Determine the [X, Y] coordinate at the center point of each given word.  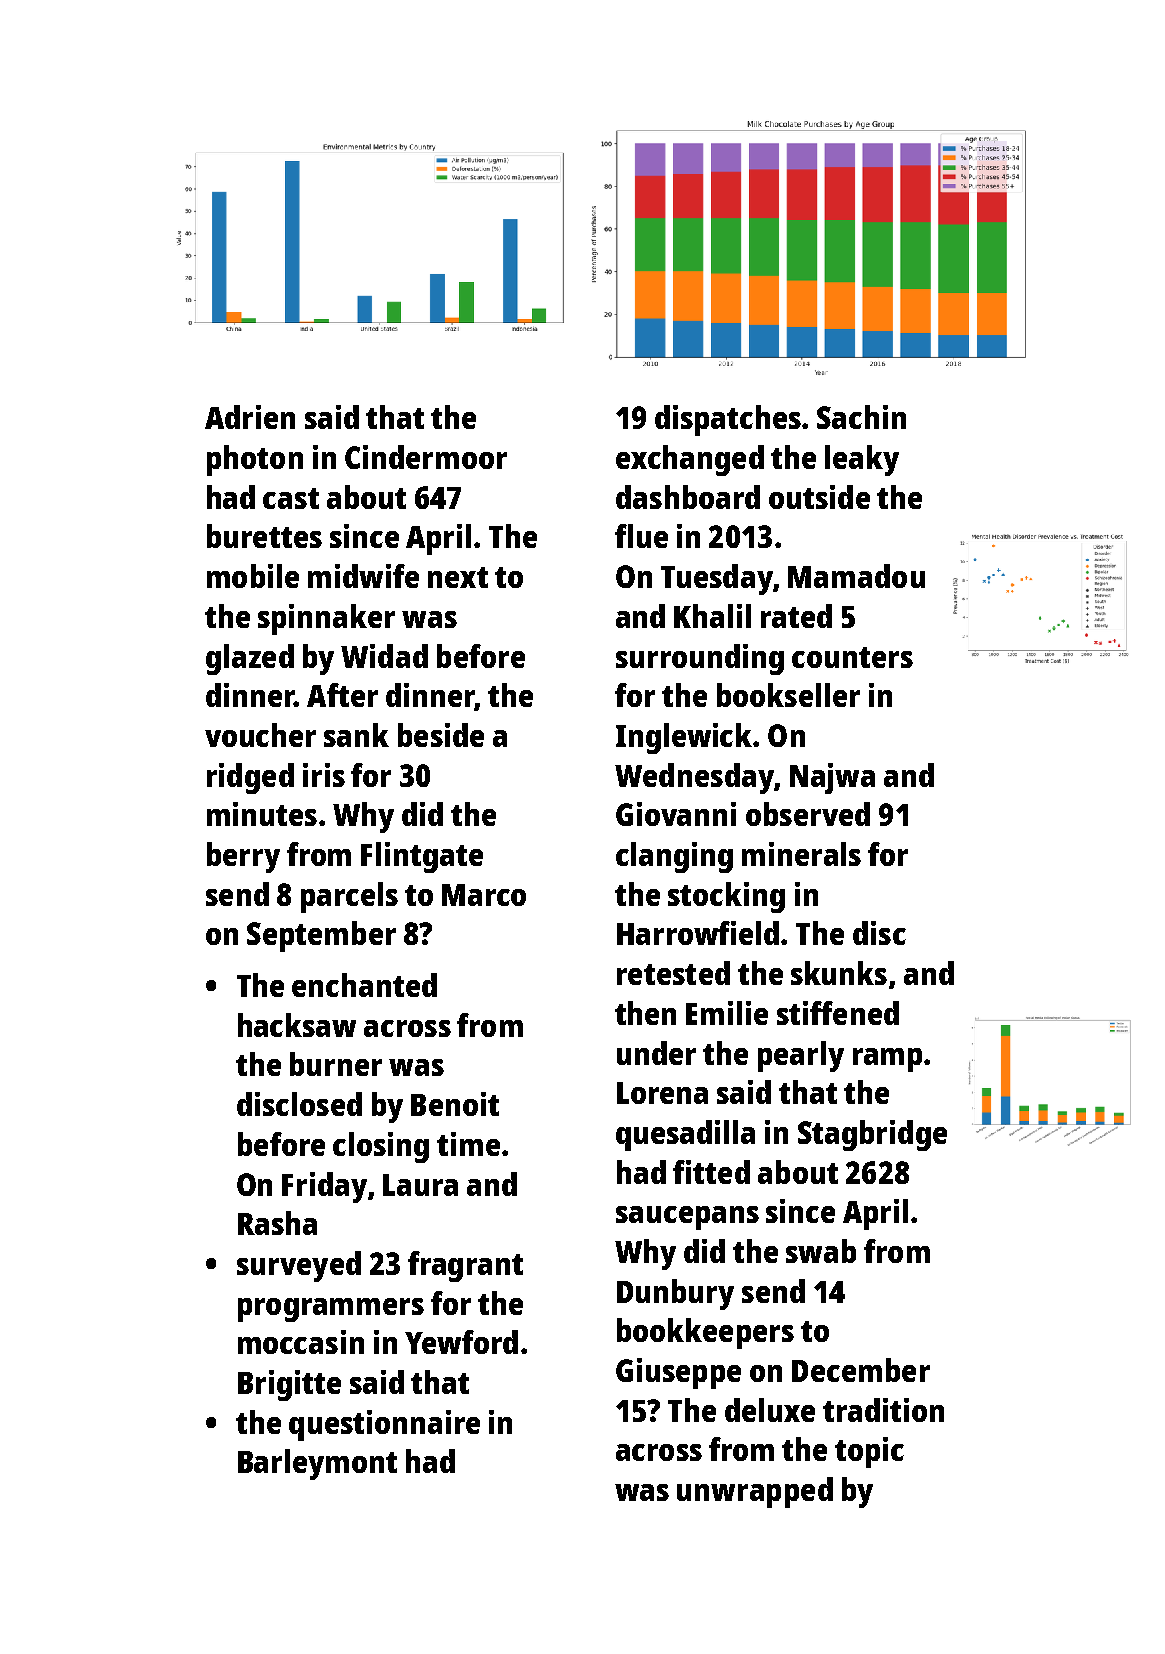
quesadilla [685, 1135]
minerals [801, 854]
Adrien [250, 417]
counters [852, 657]
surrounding [700, 659]
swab [821, 1251]
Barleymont [317, 1464]
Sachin [861, 417]
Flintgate [422, 857]
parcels [349, 897]
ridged [250, 778]
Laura [420, 1185]
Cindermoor [426, 457]
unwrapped [755, 1492]
